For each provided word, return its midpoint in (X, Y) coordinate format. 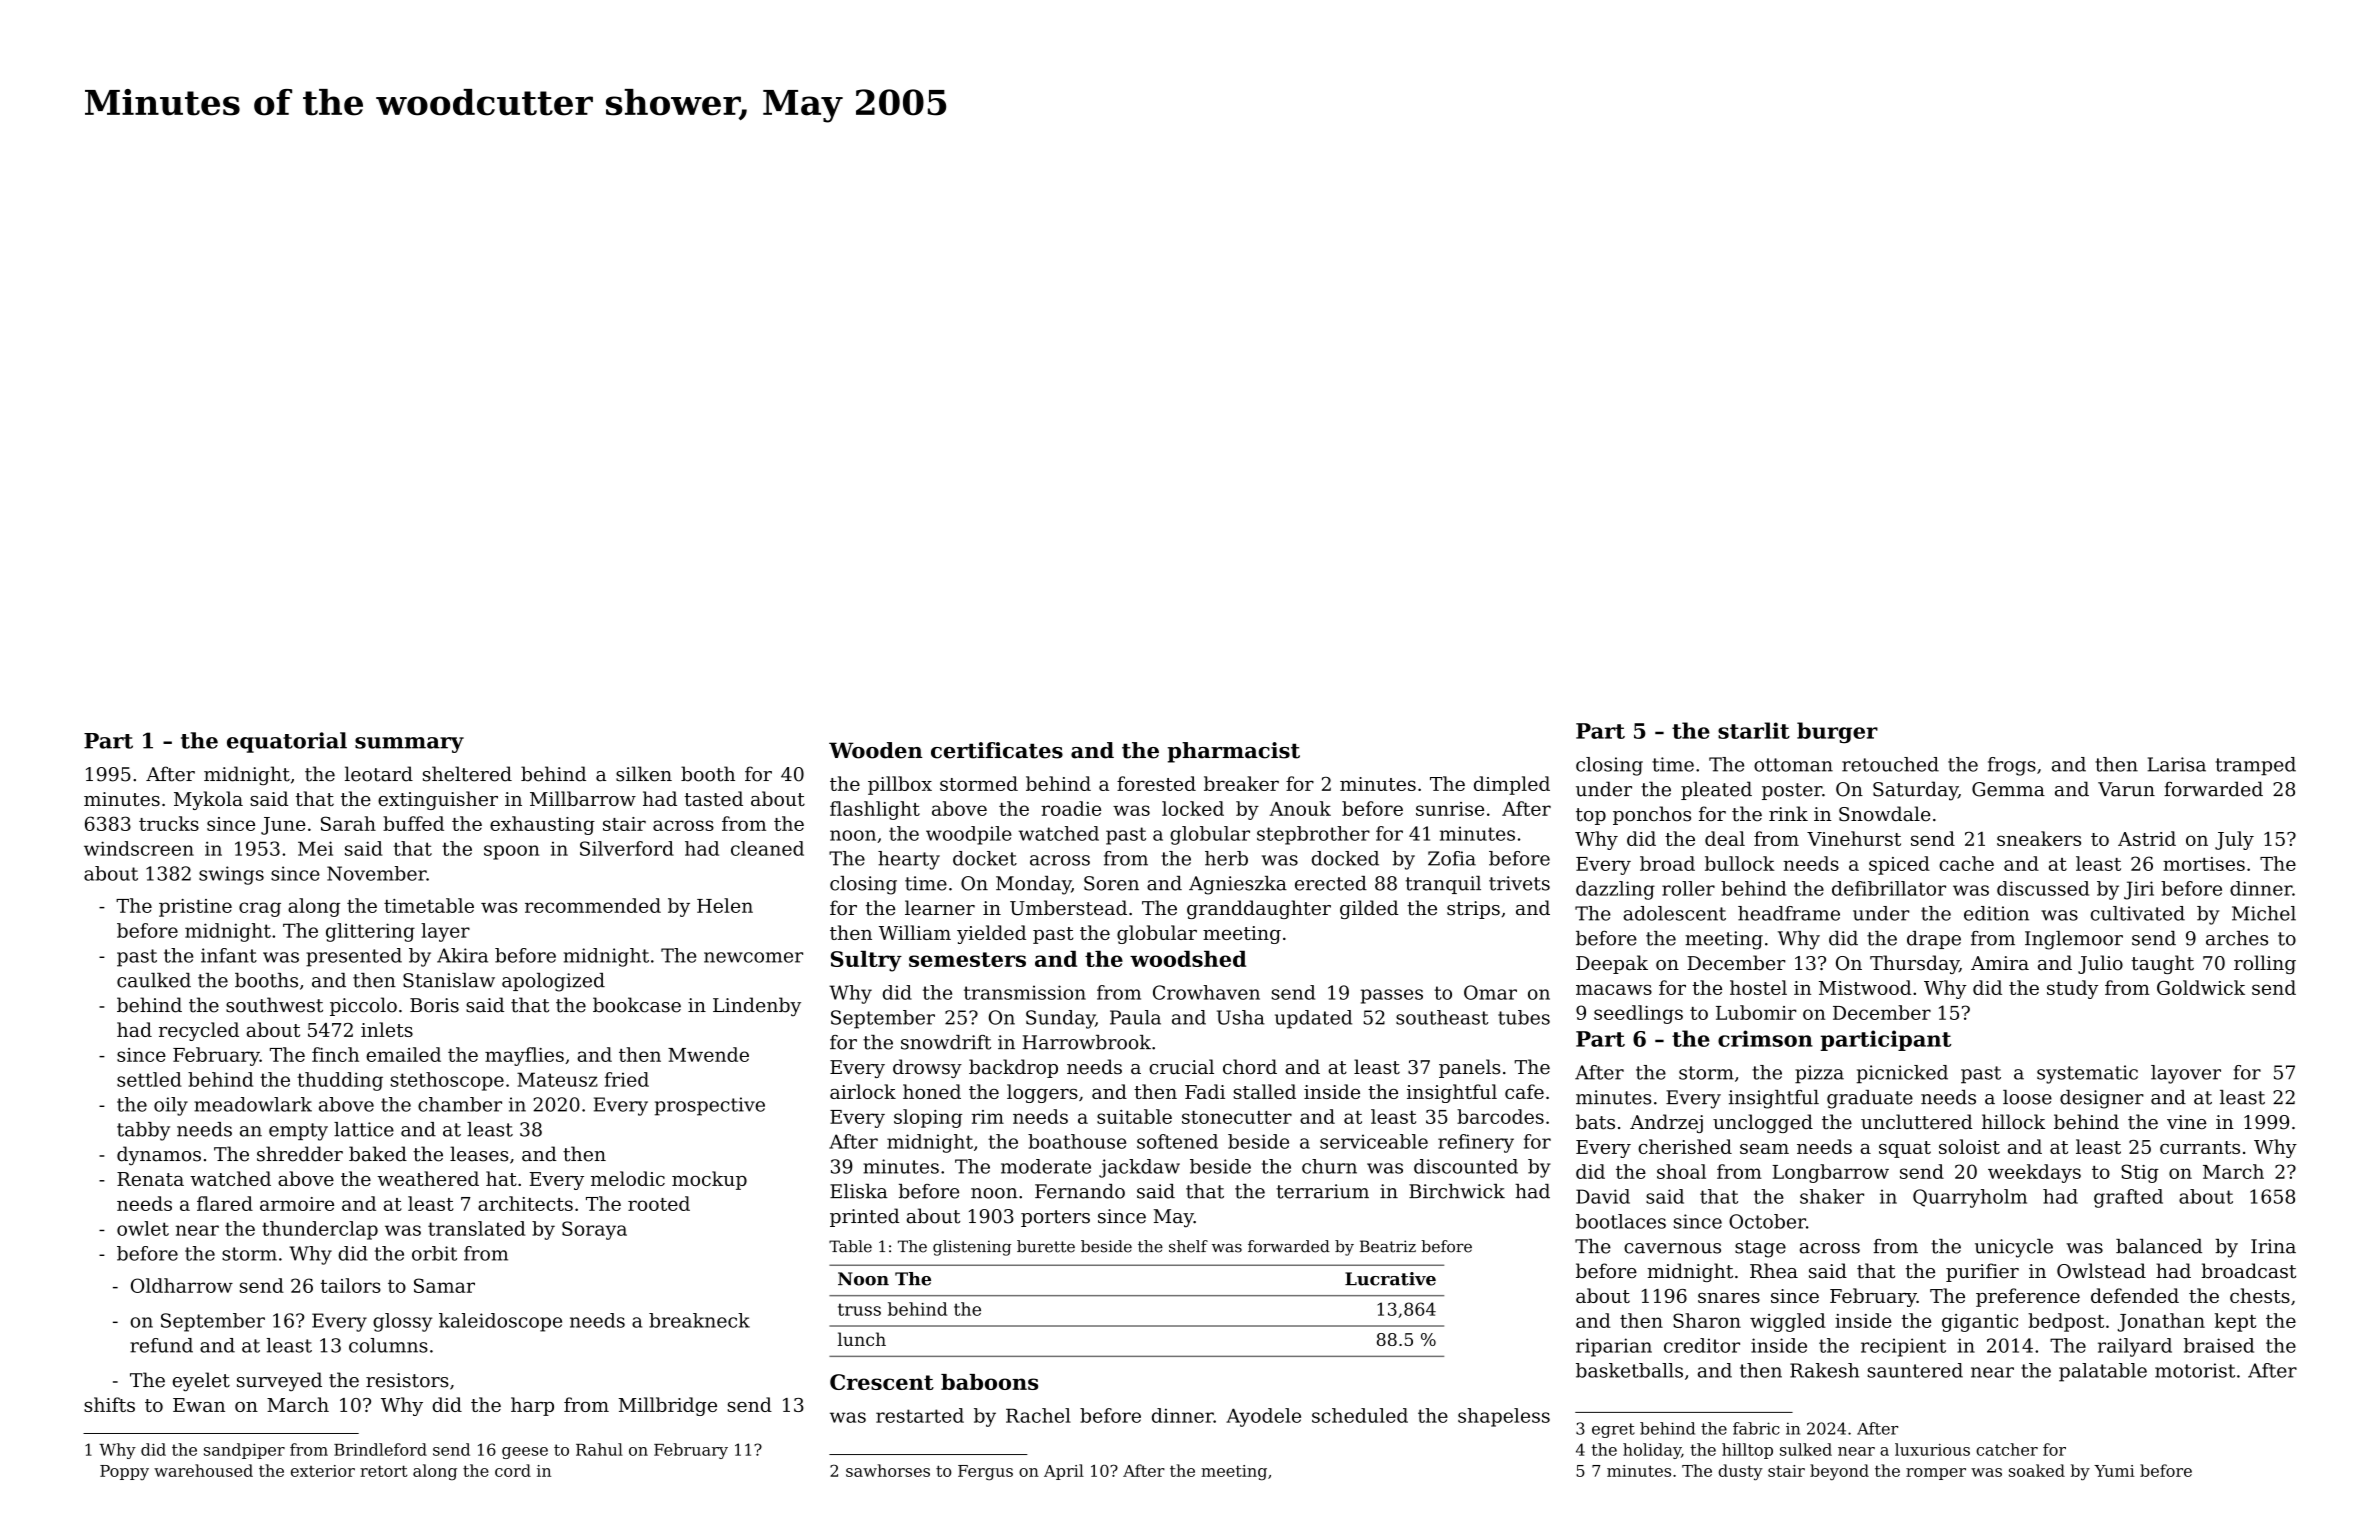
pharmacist (1234, 752)
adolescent (1674, 913)
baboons (989, 1382)
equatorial (287, 742)
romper (1936, 1474)
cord (513, 1470)
